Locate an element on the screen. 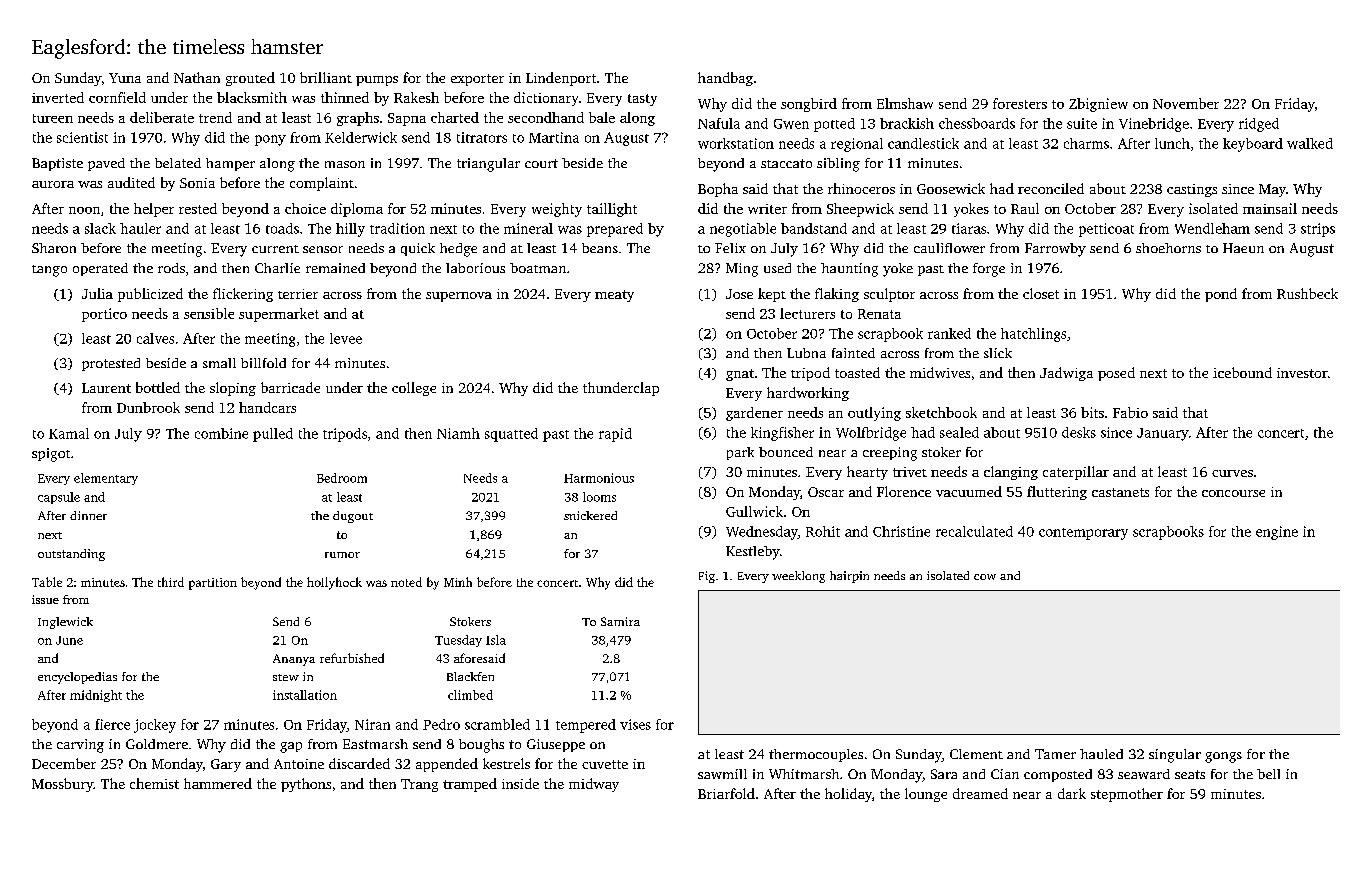 The width and height of the screenshot is (1372, 887). forge is located at coordinates (989, 270).
